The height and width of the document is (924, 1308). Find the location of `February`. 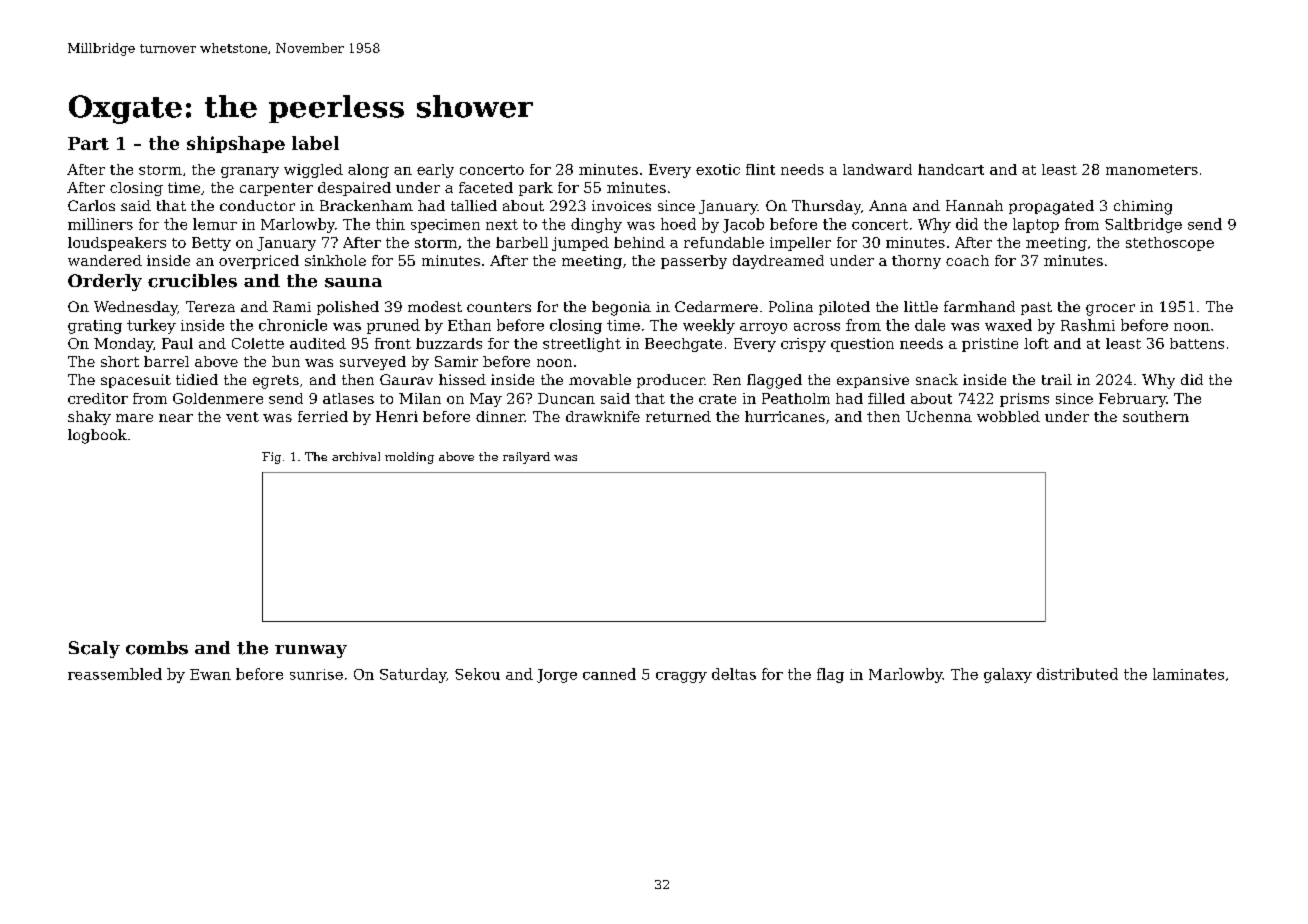

February is located at coordinates (1132, 400).
